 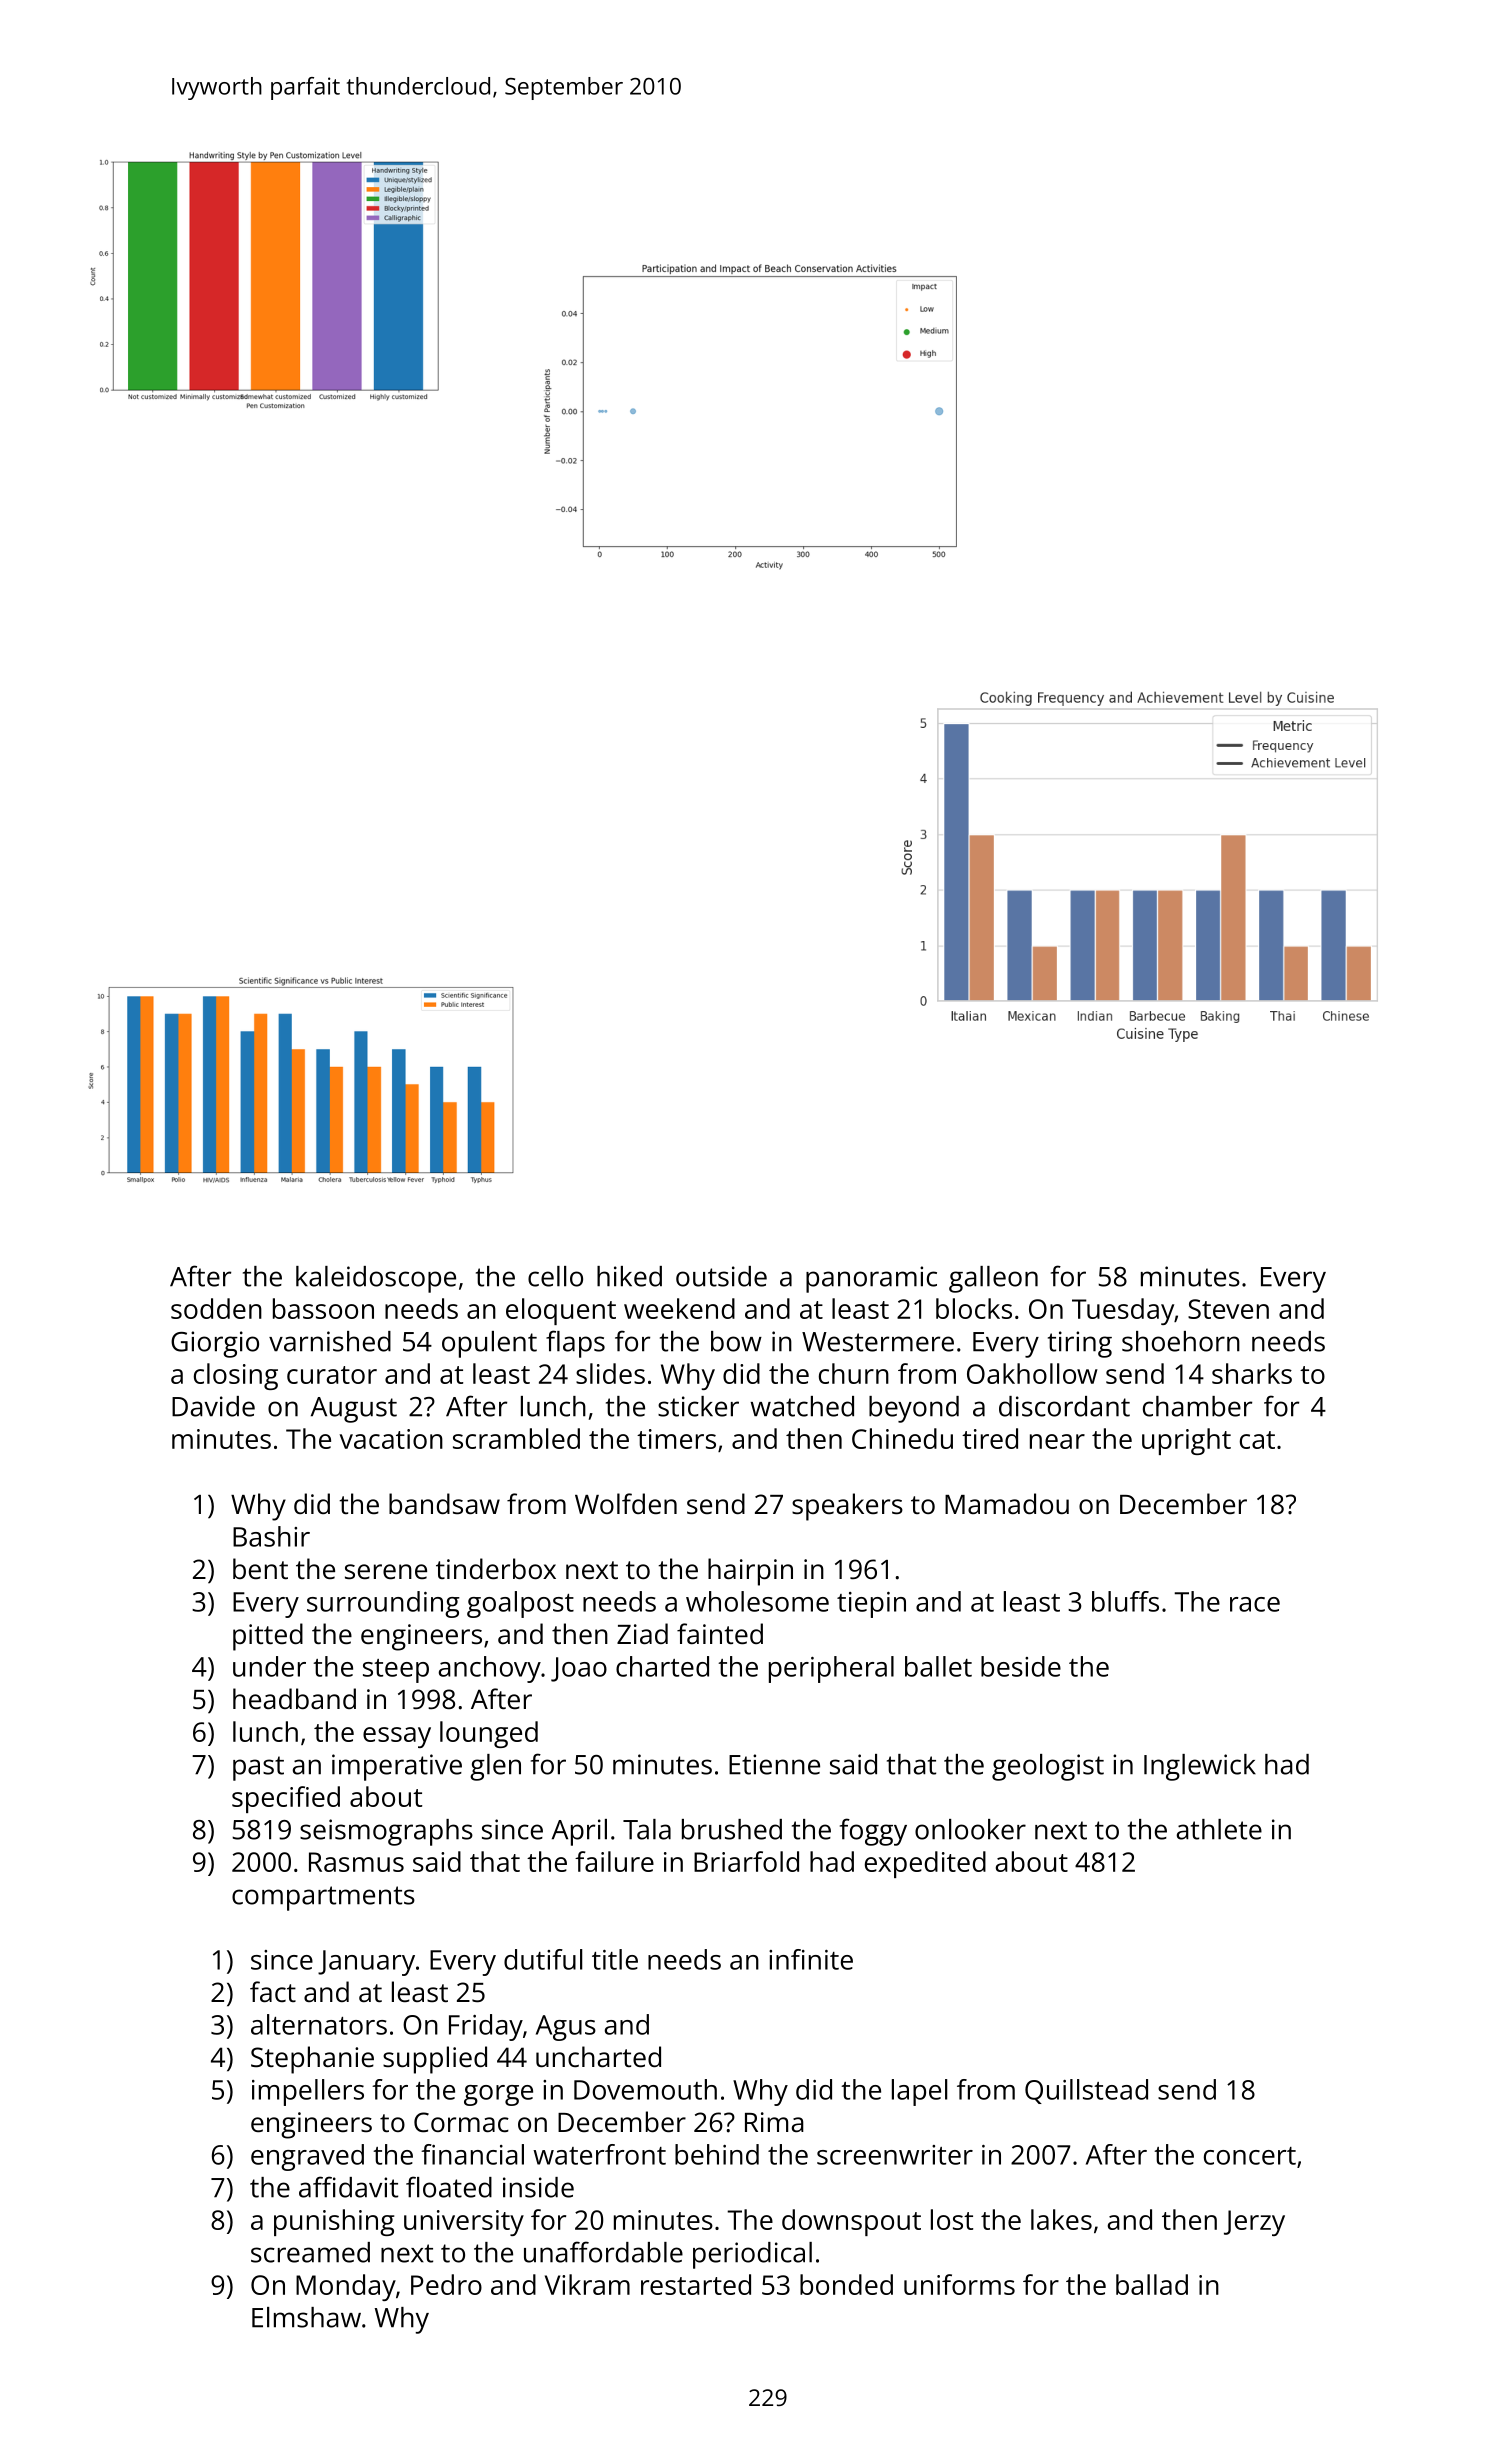 I want to click on Quillstead, so click(x=1086, y=2091).
